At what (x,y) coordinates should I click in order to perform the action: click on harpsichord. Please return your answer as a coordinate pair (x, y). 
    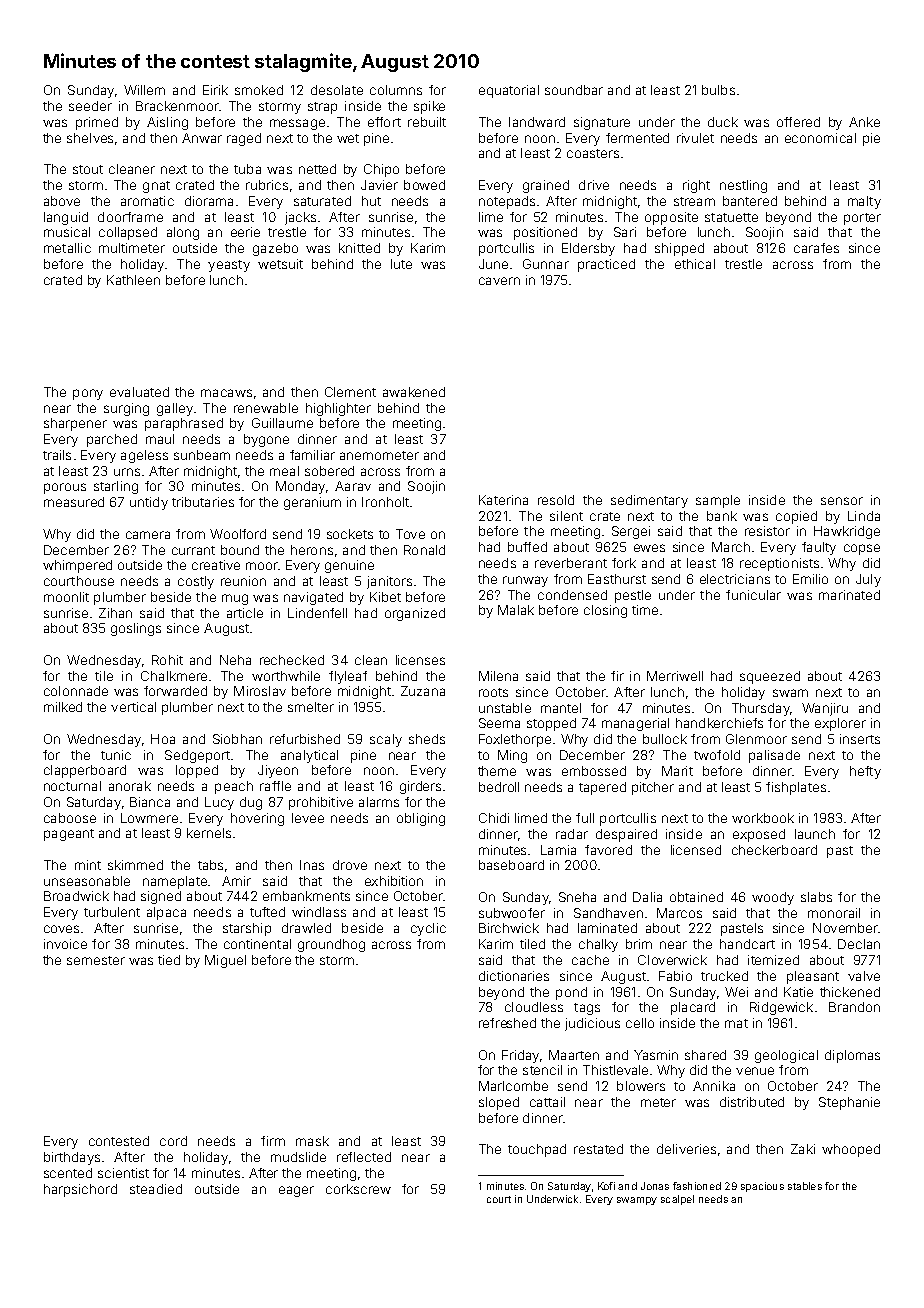
    Looking at the image, I should click on (80, 1190).
